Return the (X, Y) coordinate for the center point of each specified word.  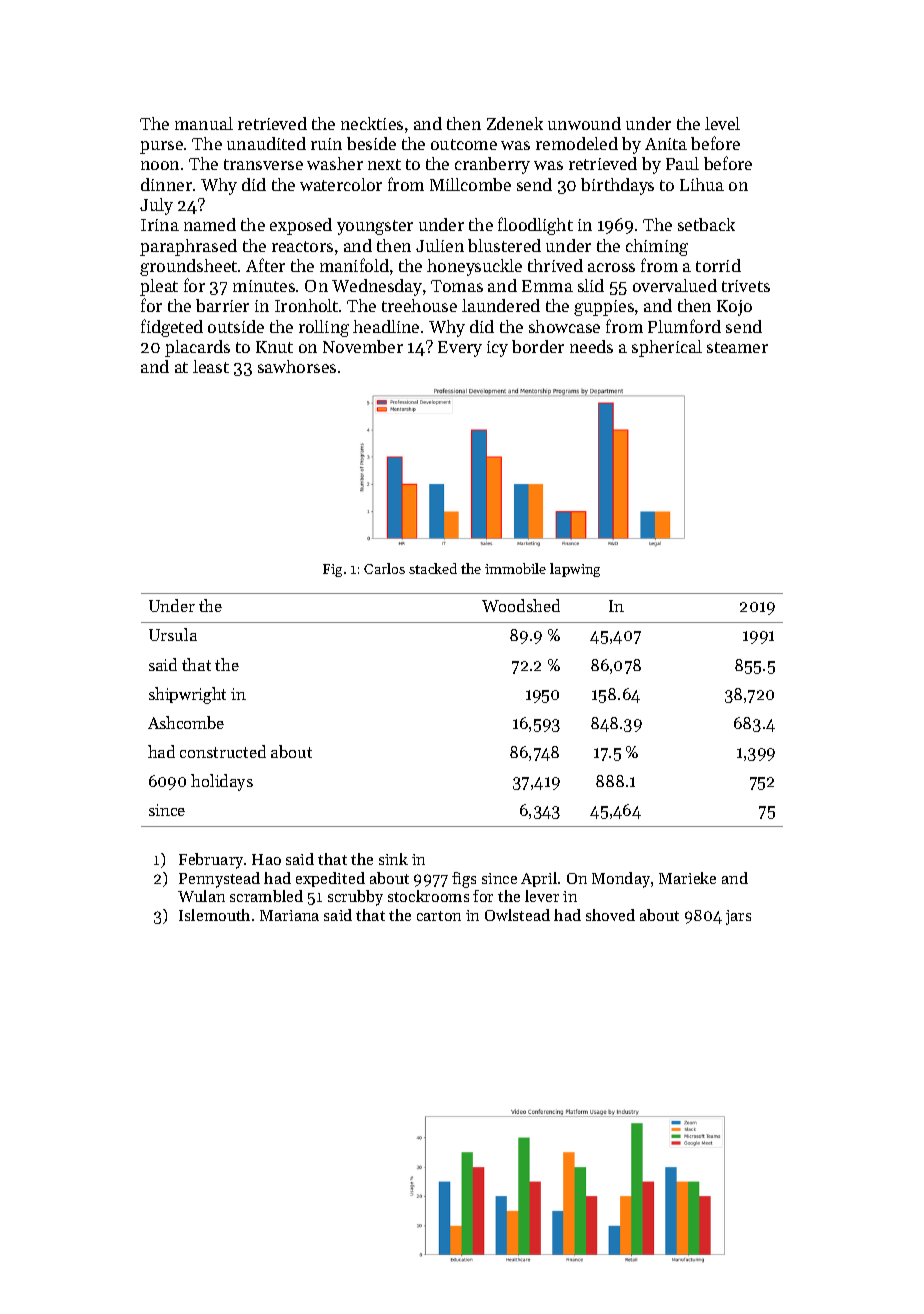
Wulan (201, 896)
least (211, 366)
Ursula (173, 634)
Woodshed (521, 605)
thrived (555, 265)
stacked (433, 568)
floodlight (535, 226)
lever (542, 896)
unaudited (266, 143)
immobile (515, 568)
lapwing (575, 570)
